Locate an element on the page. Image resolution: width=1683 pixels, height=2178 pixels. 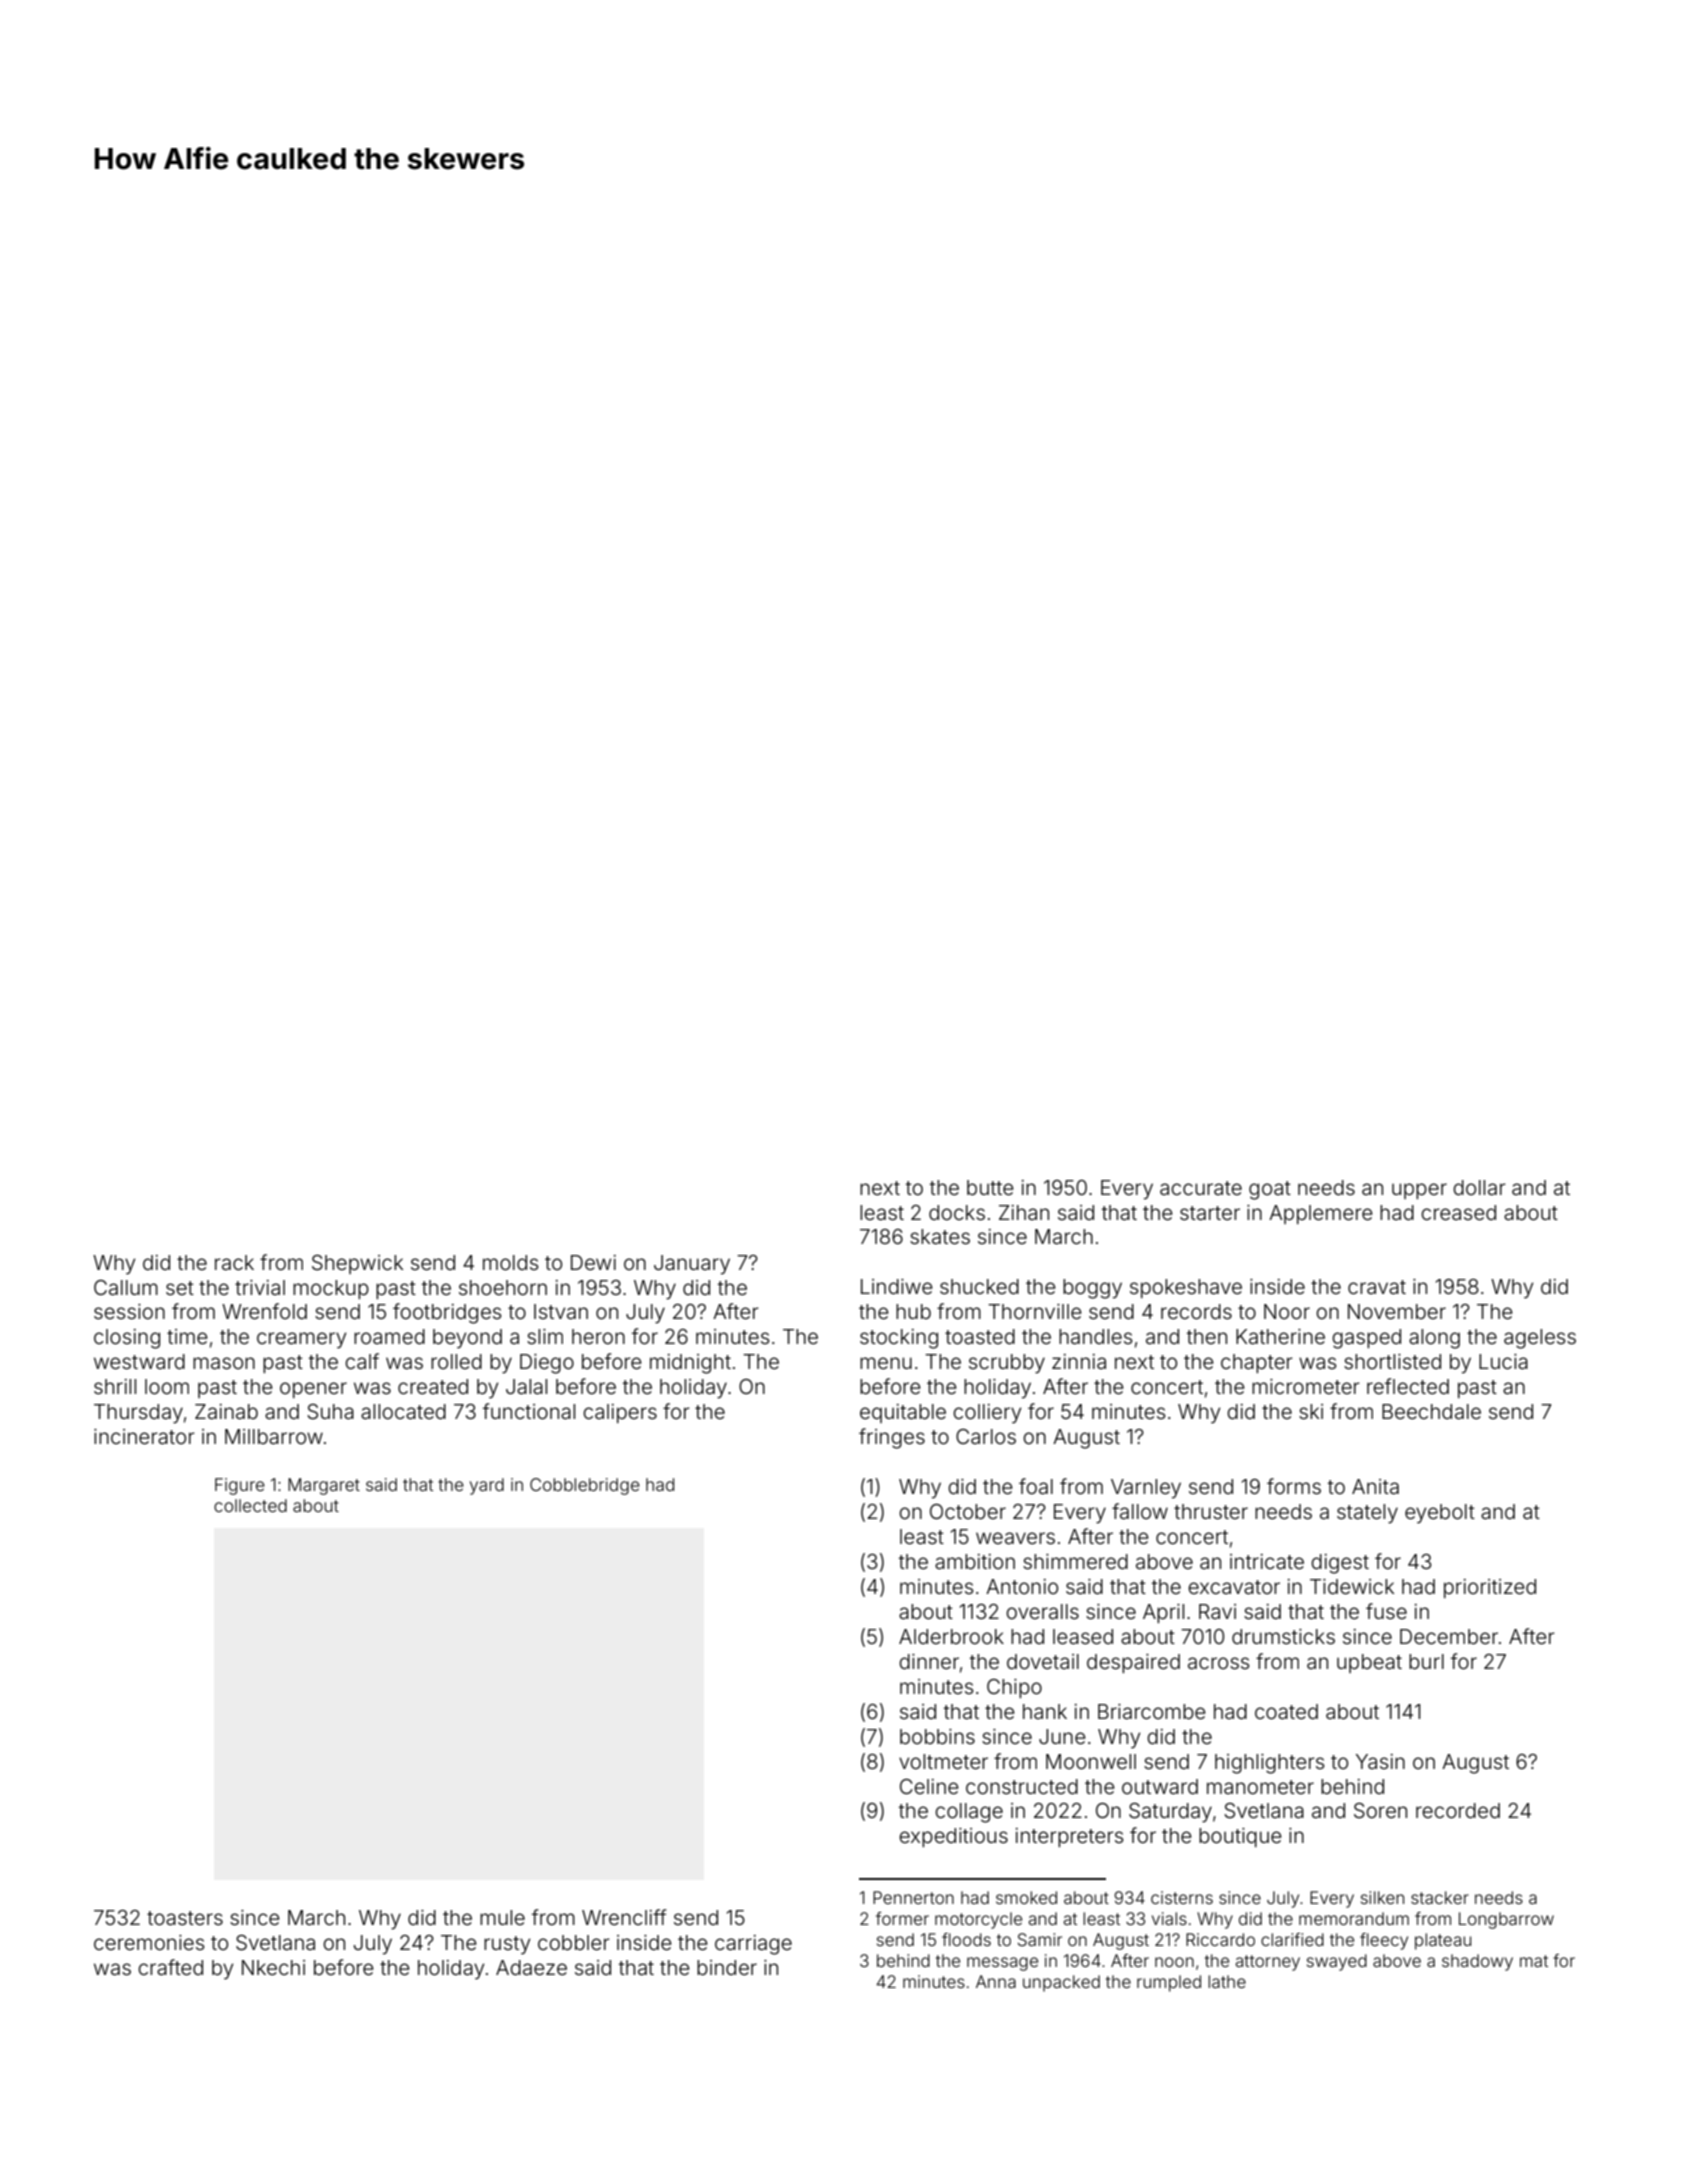
foal is located at coordinates (1036, 1486).
